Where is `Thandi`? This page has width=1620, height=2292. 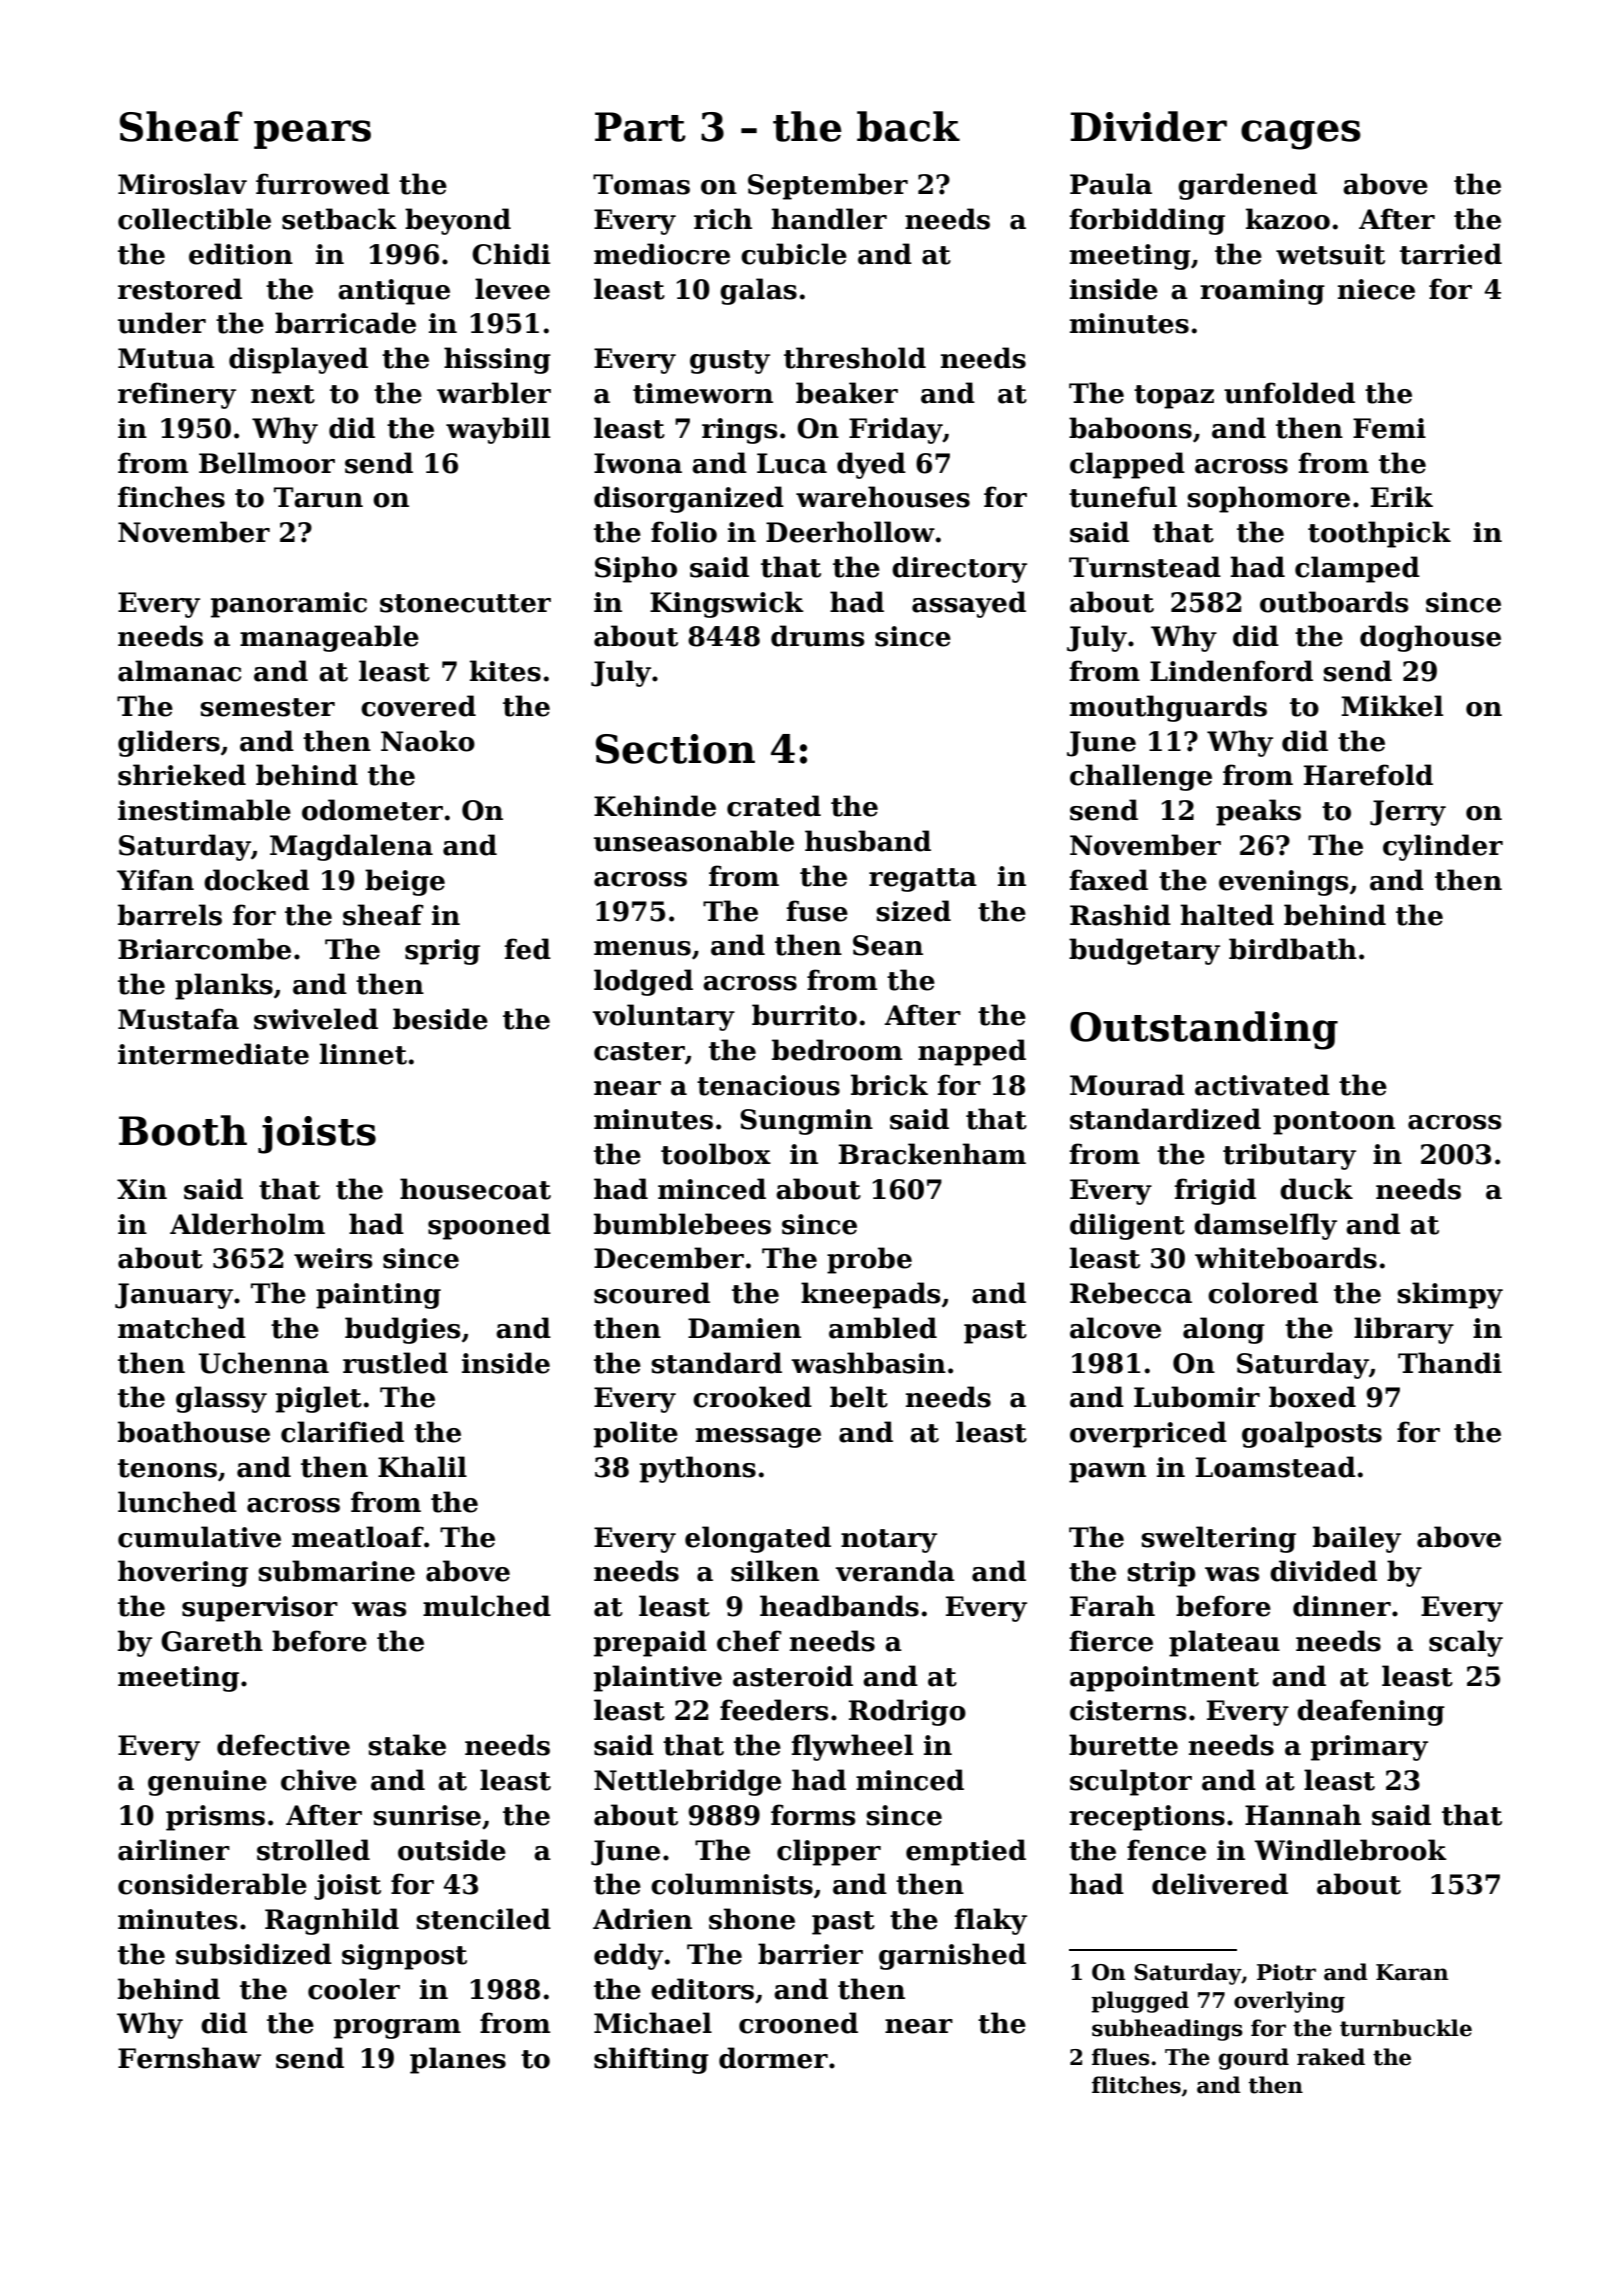
Thandi is located at coordinates (1450, 1363).
